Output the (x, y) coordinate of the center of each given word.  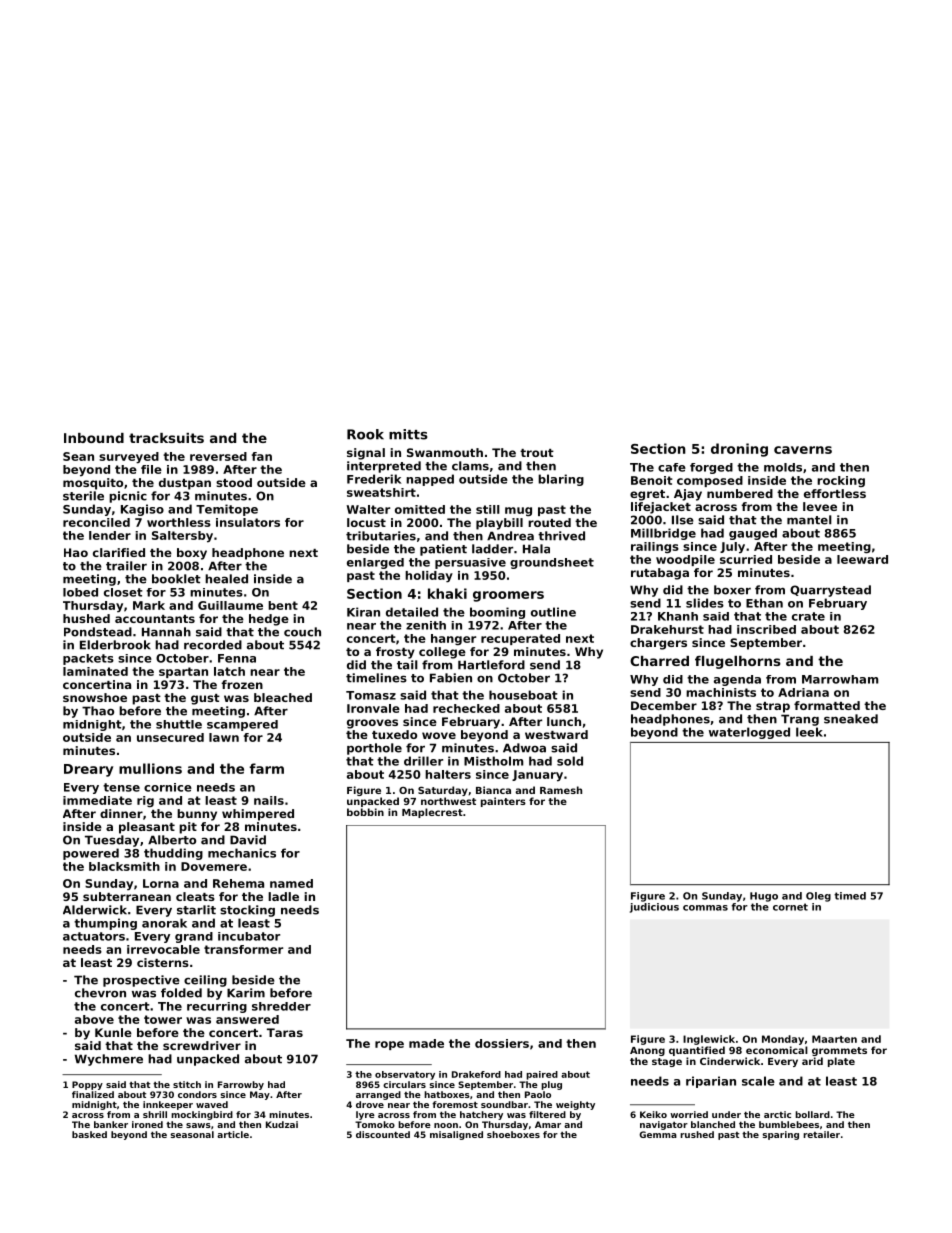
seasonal (192, 1134)
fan (262, 456)
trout (537, 453)
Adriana (803, 692)
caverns (803, 450)
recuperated (520, 639)
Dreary (88, 770)
